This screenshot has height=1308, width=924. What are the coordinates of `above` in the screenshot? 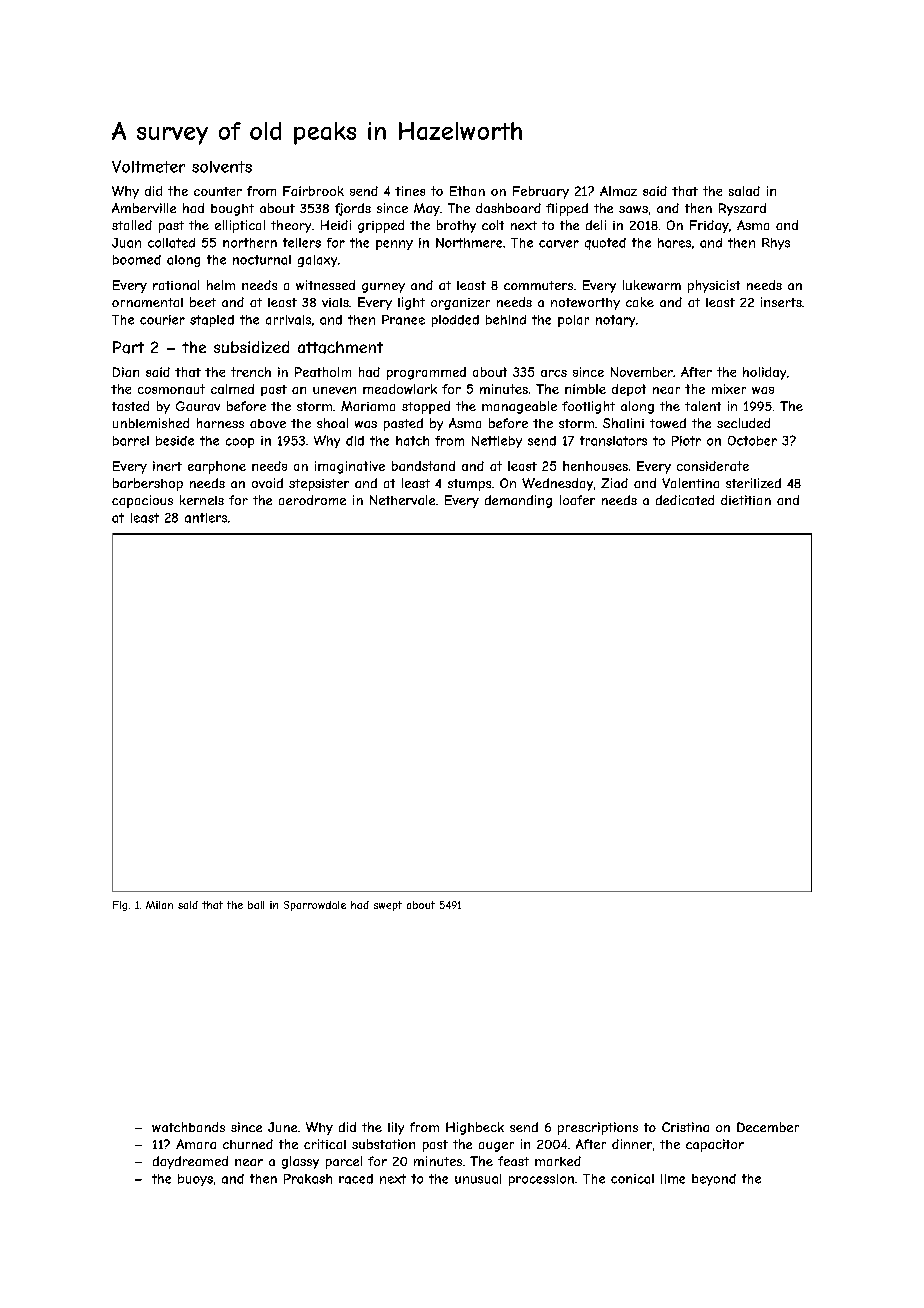 It's located at (268, 423).
